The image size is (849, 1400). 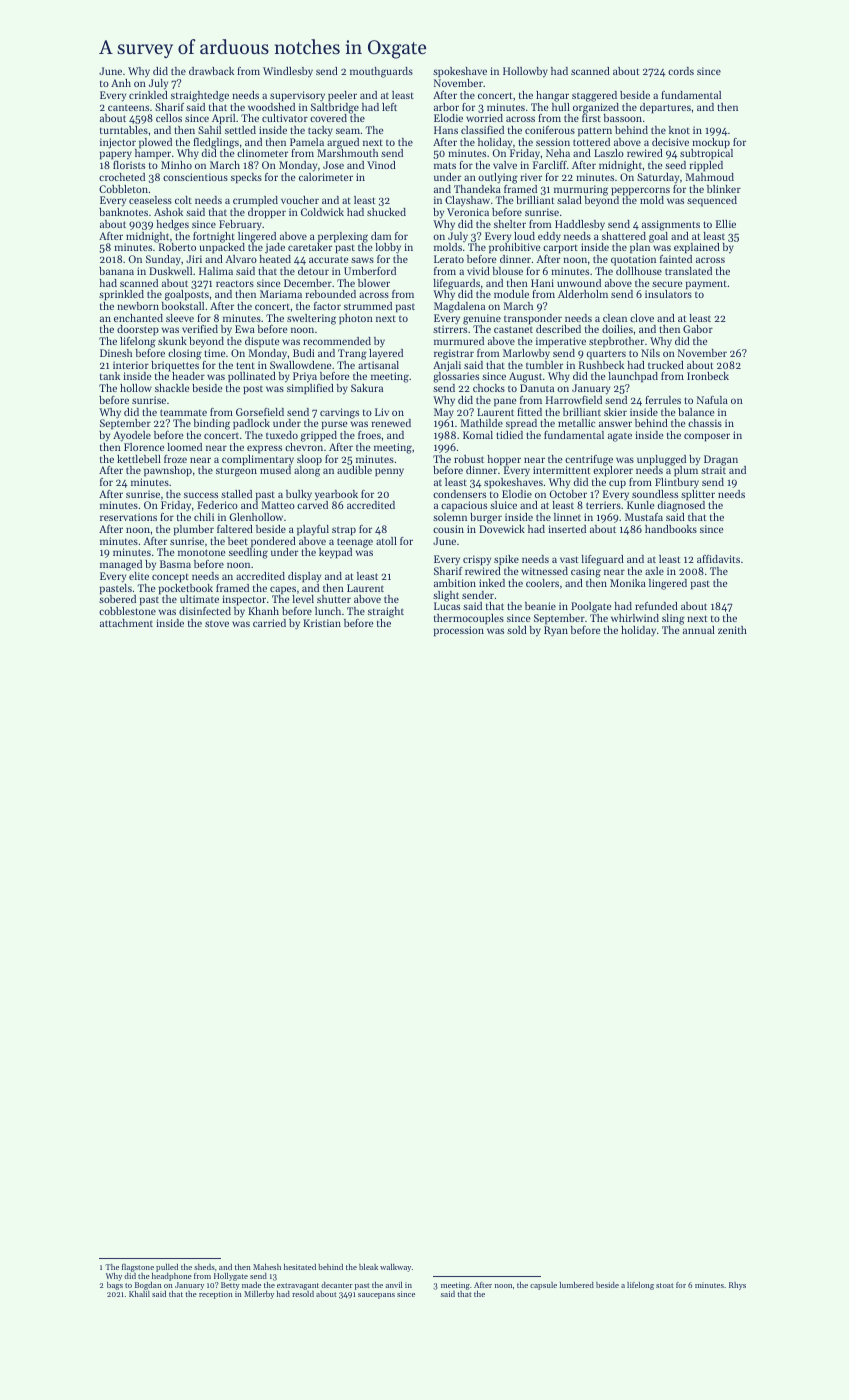 I want to click on flagstone, so click(x=138, y=1268).
